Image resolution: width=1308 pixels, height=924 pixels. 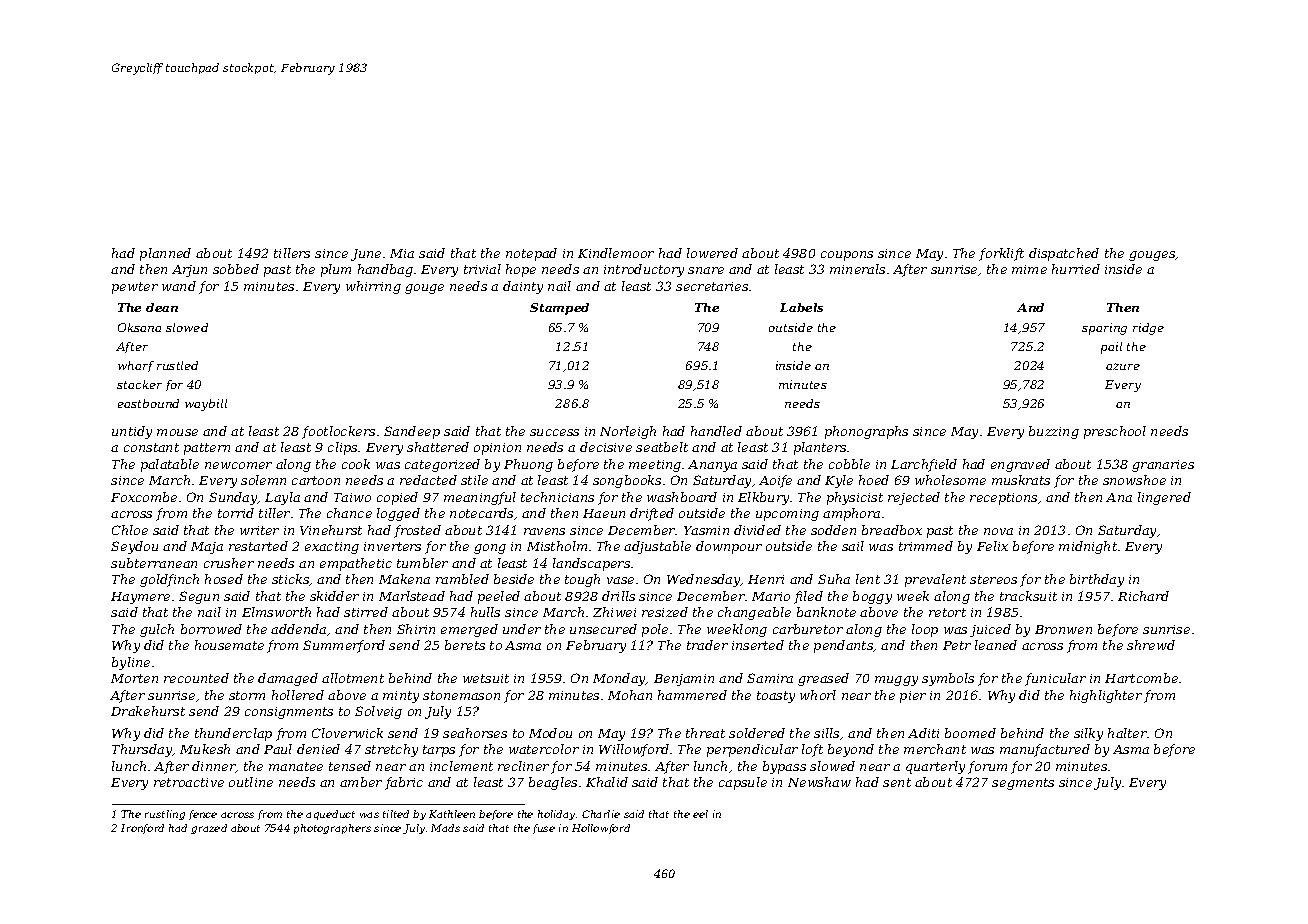 I want to click on shrewd, so click(x=1151, y=645).
